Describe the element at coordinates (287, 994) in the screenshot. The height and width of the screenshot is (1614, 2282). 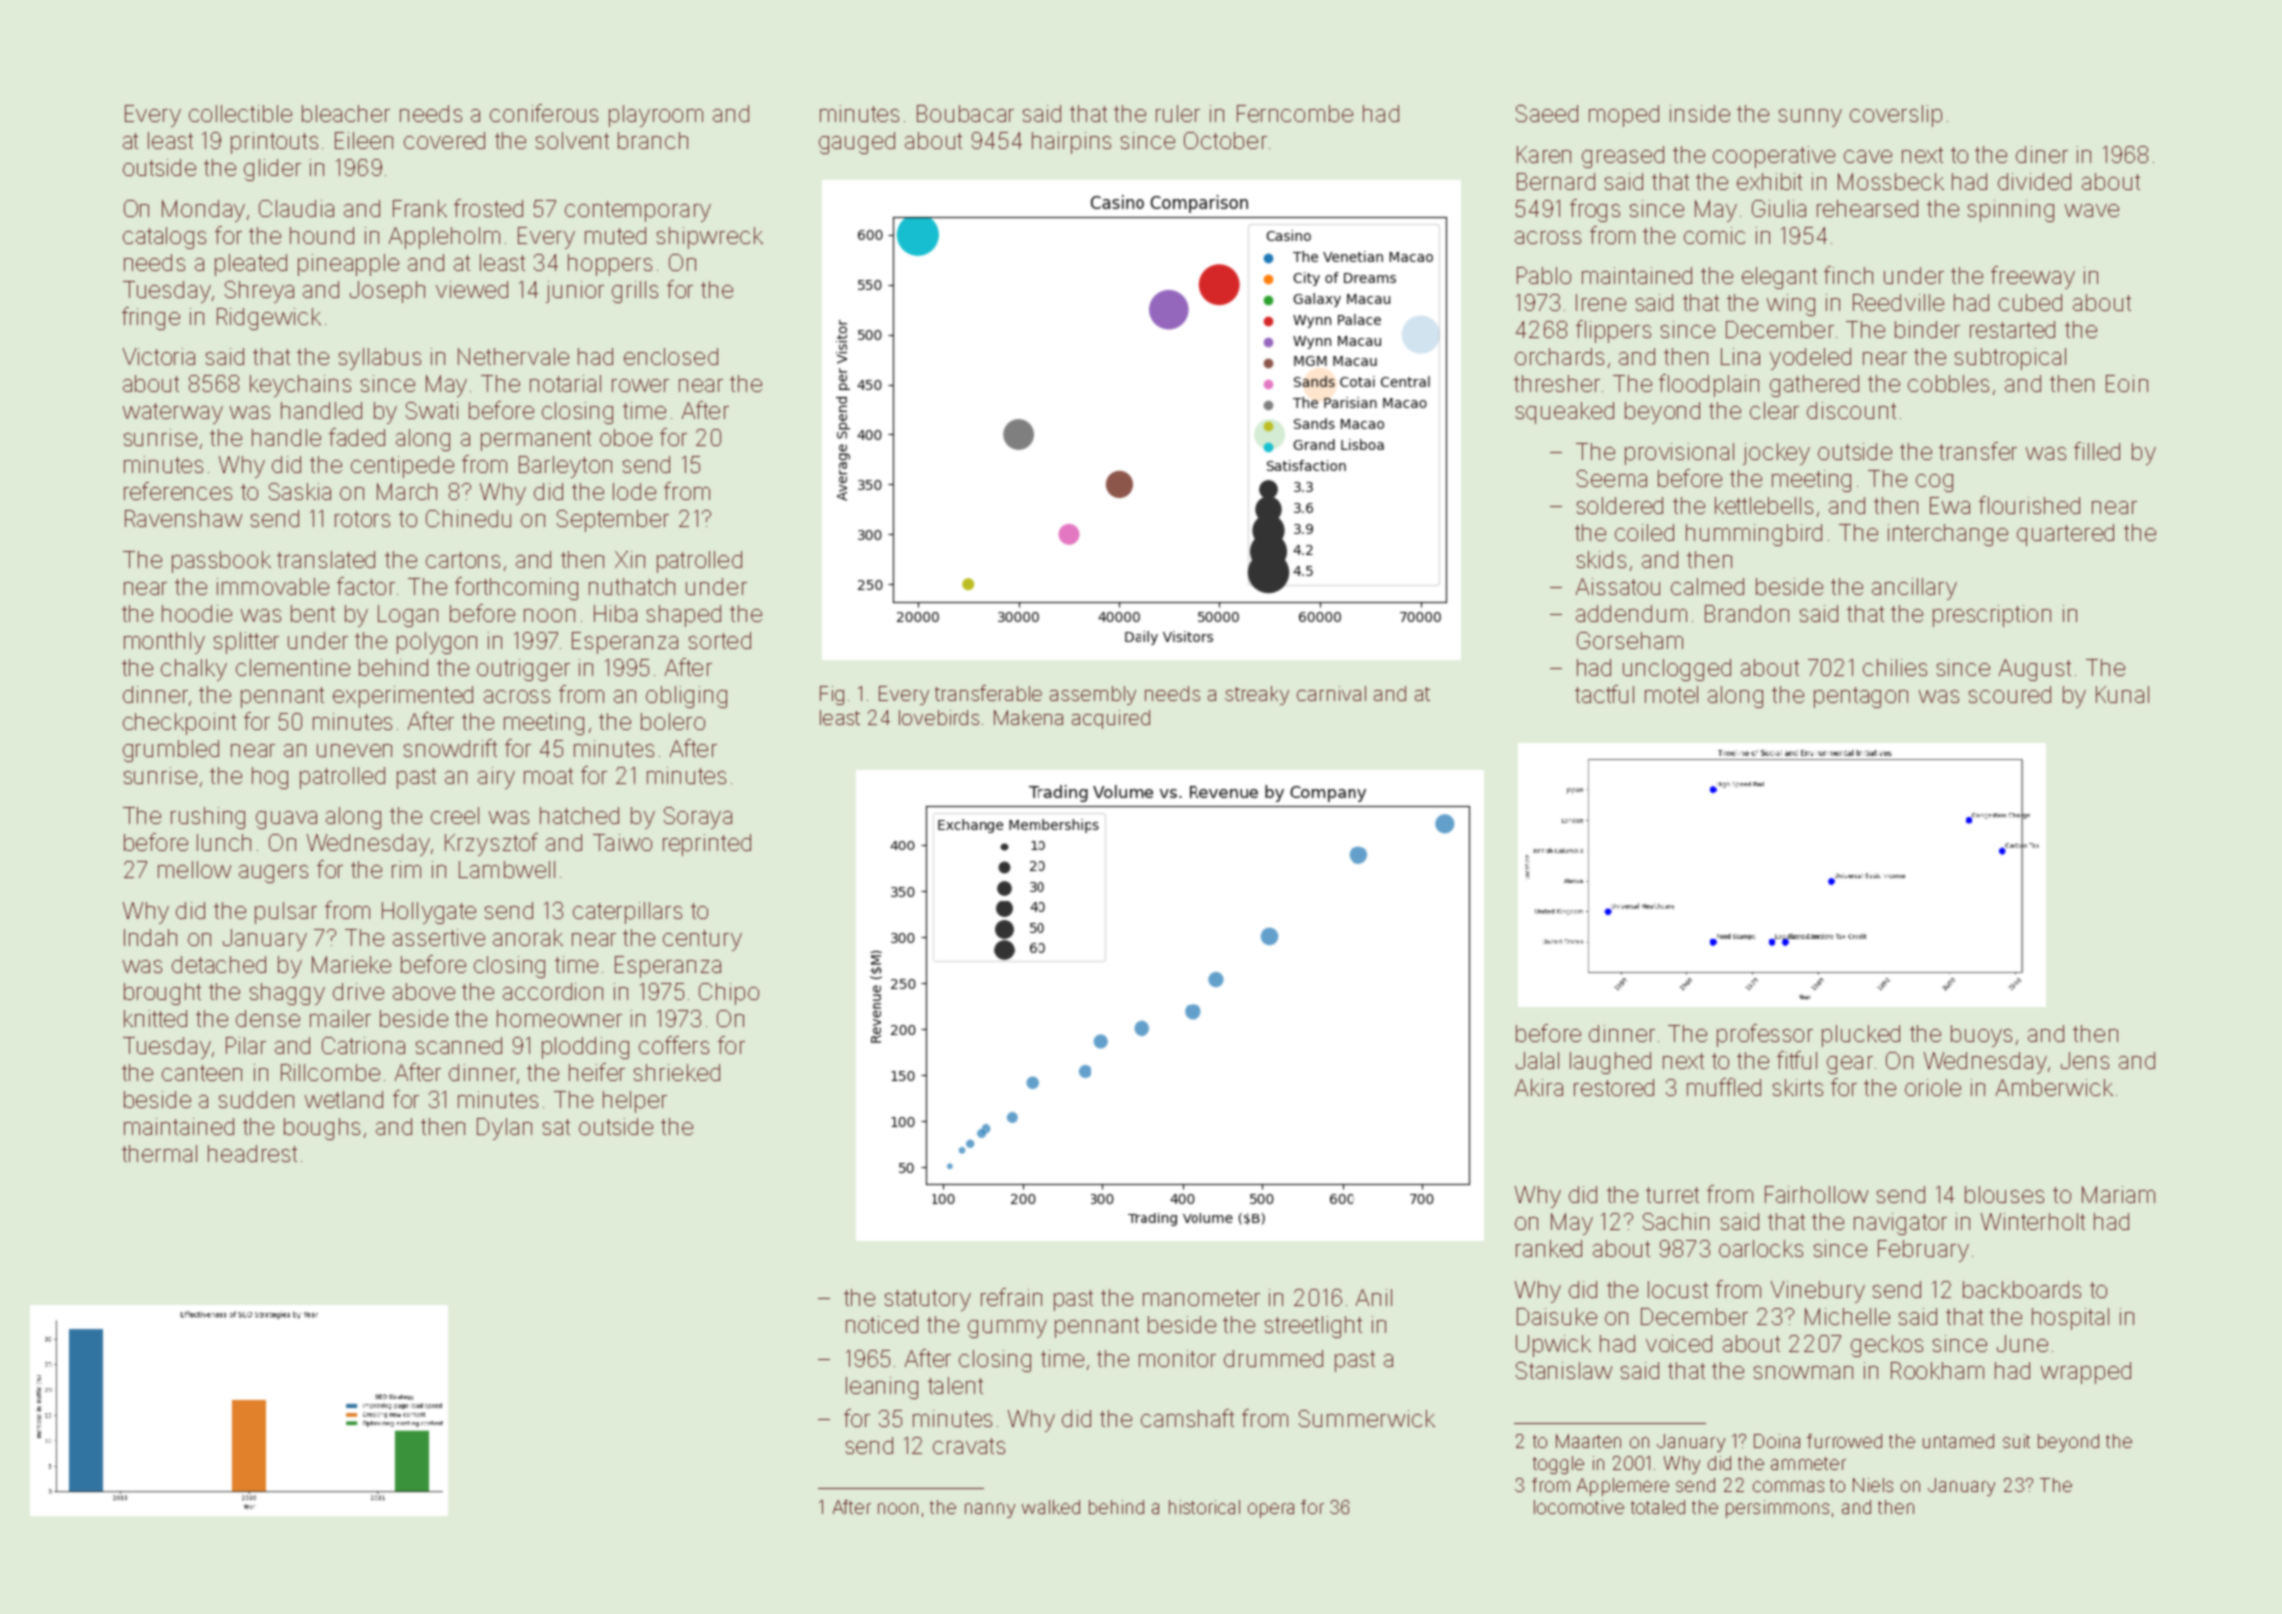
I see `shaggy` at that location.
